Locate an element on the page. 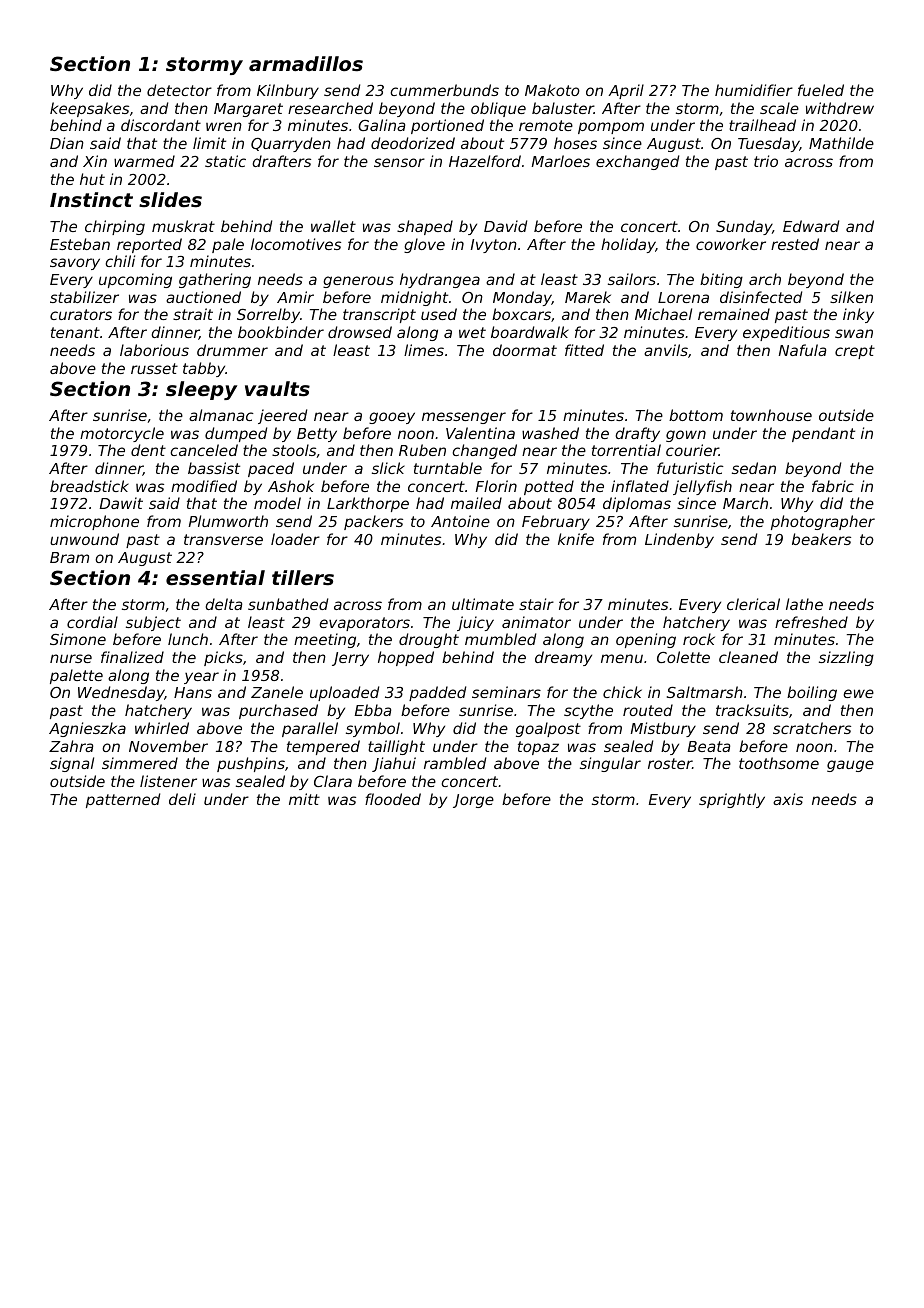 This page has height=1308, width=924. sensor is located at coordinates (399, 162).
